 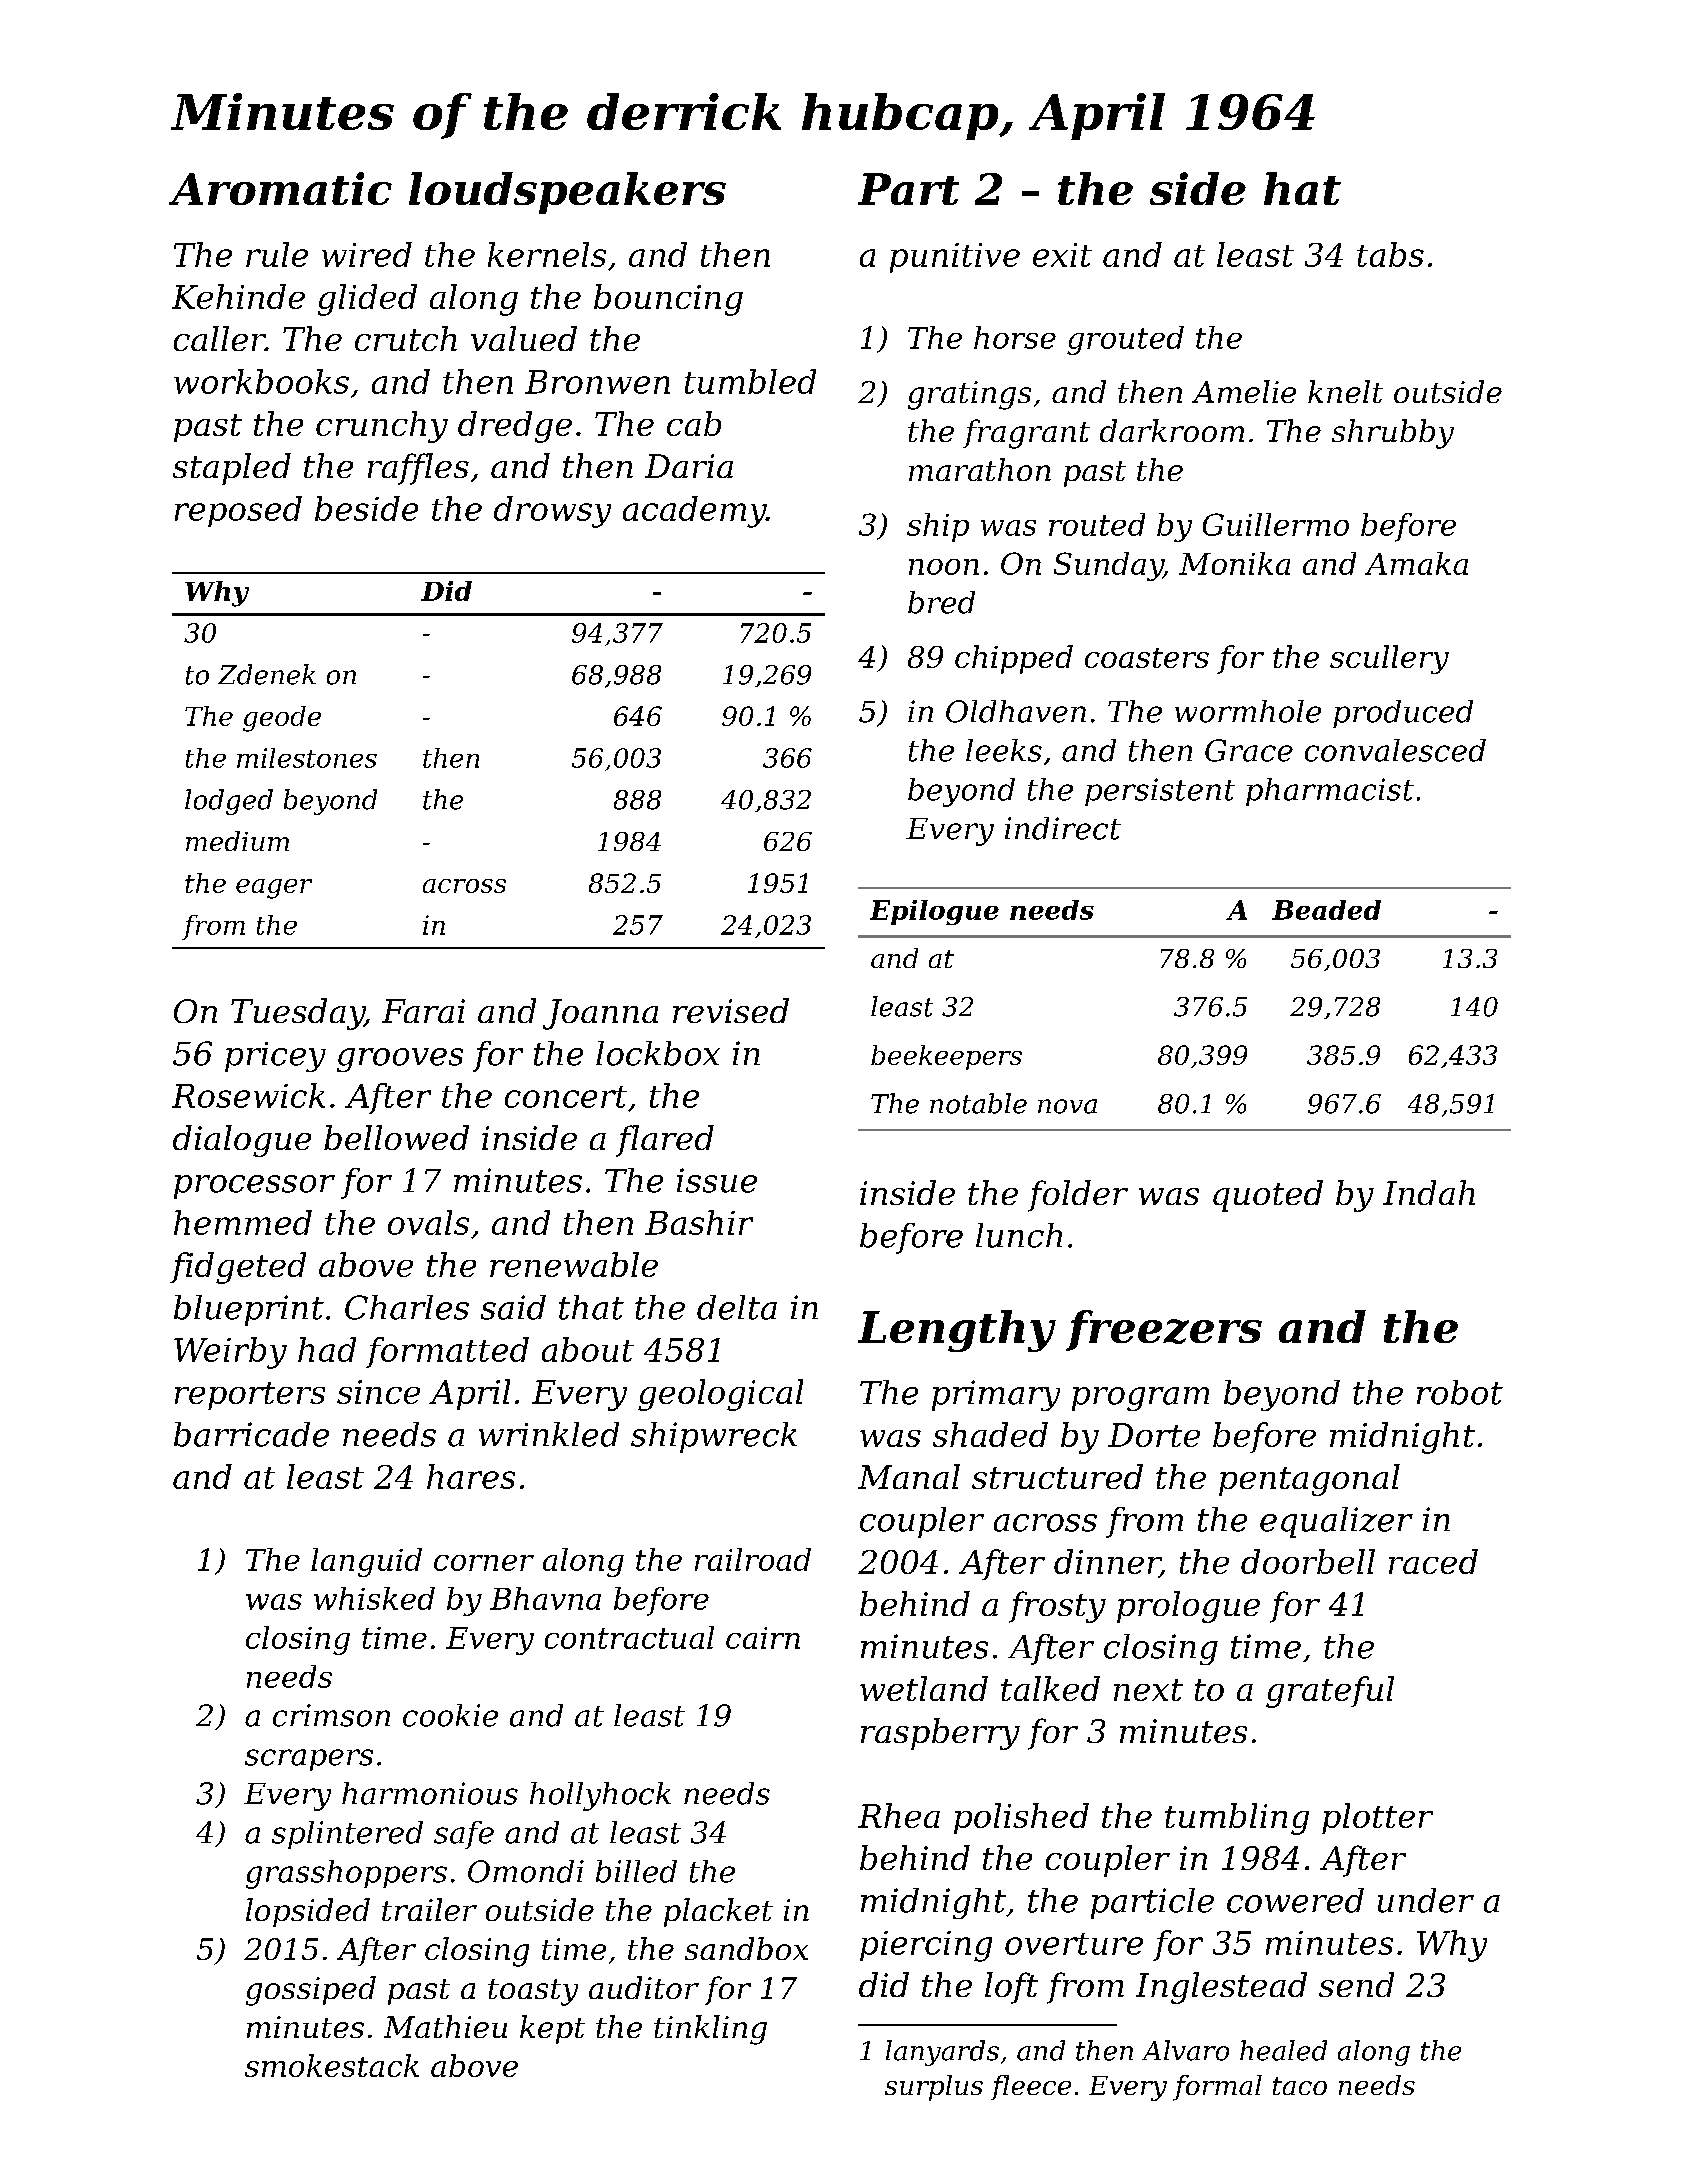 What do you see at coordinates (367, 254) in the document?
I see `wired` at bounding box center [367, 254].
